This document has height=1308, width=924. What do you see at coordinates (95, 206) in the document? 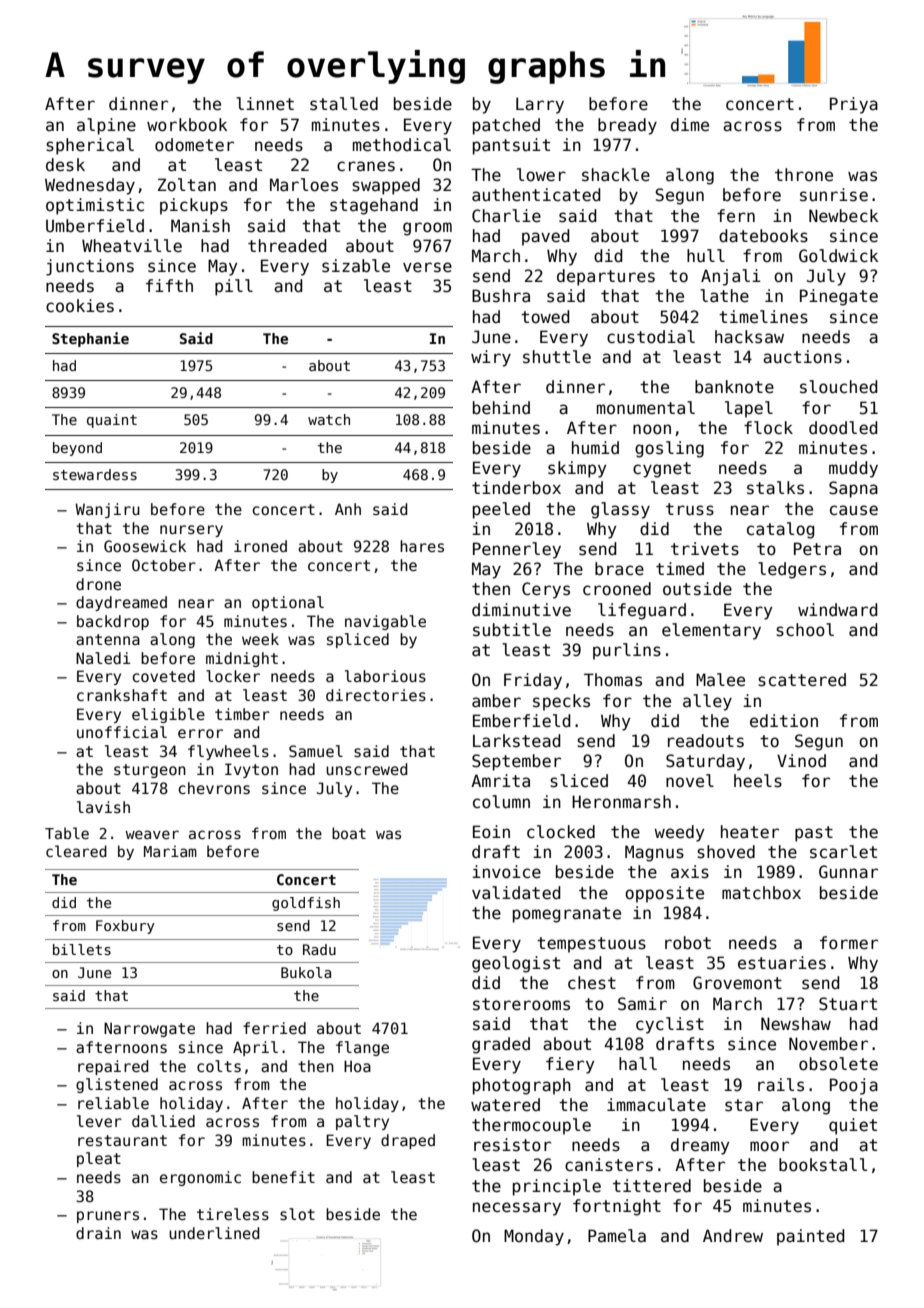
I see `optimistic` at bounding box center [95, 206].
